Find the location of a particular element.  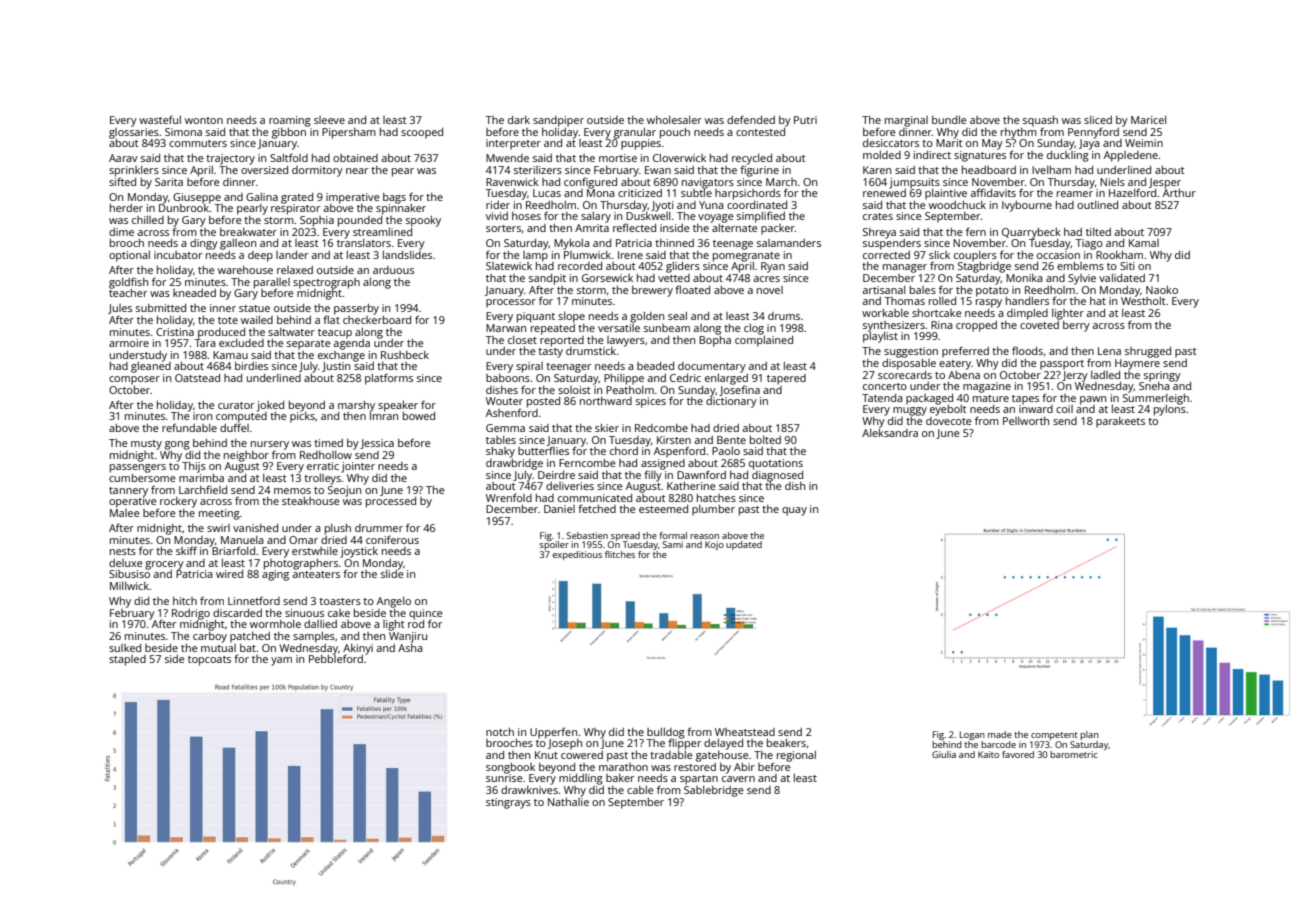

granular is located at coordinates (635, 133).
